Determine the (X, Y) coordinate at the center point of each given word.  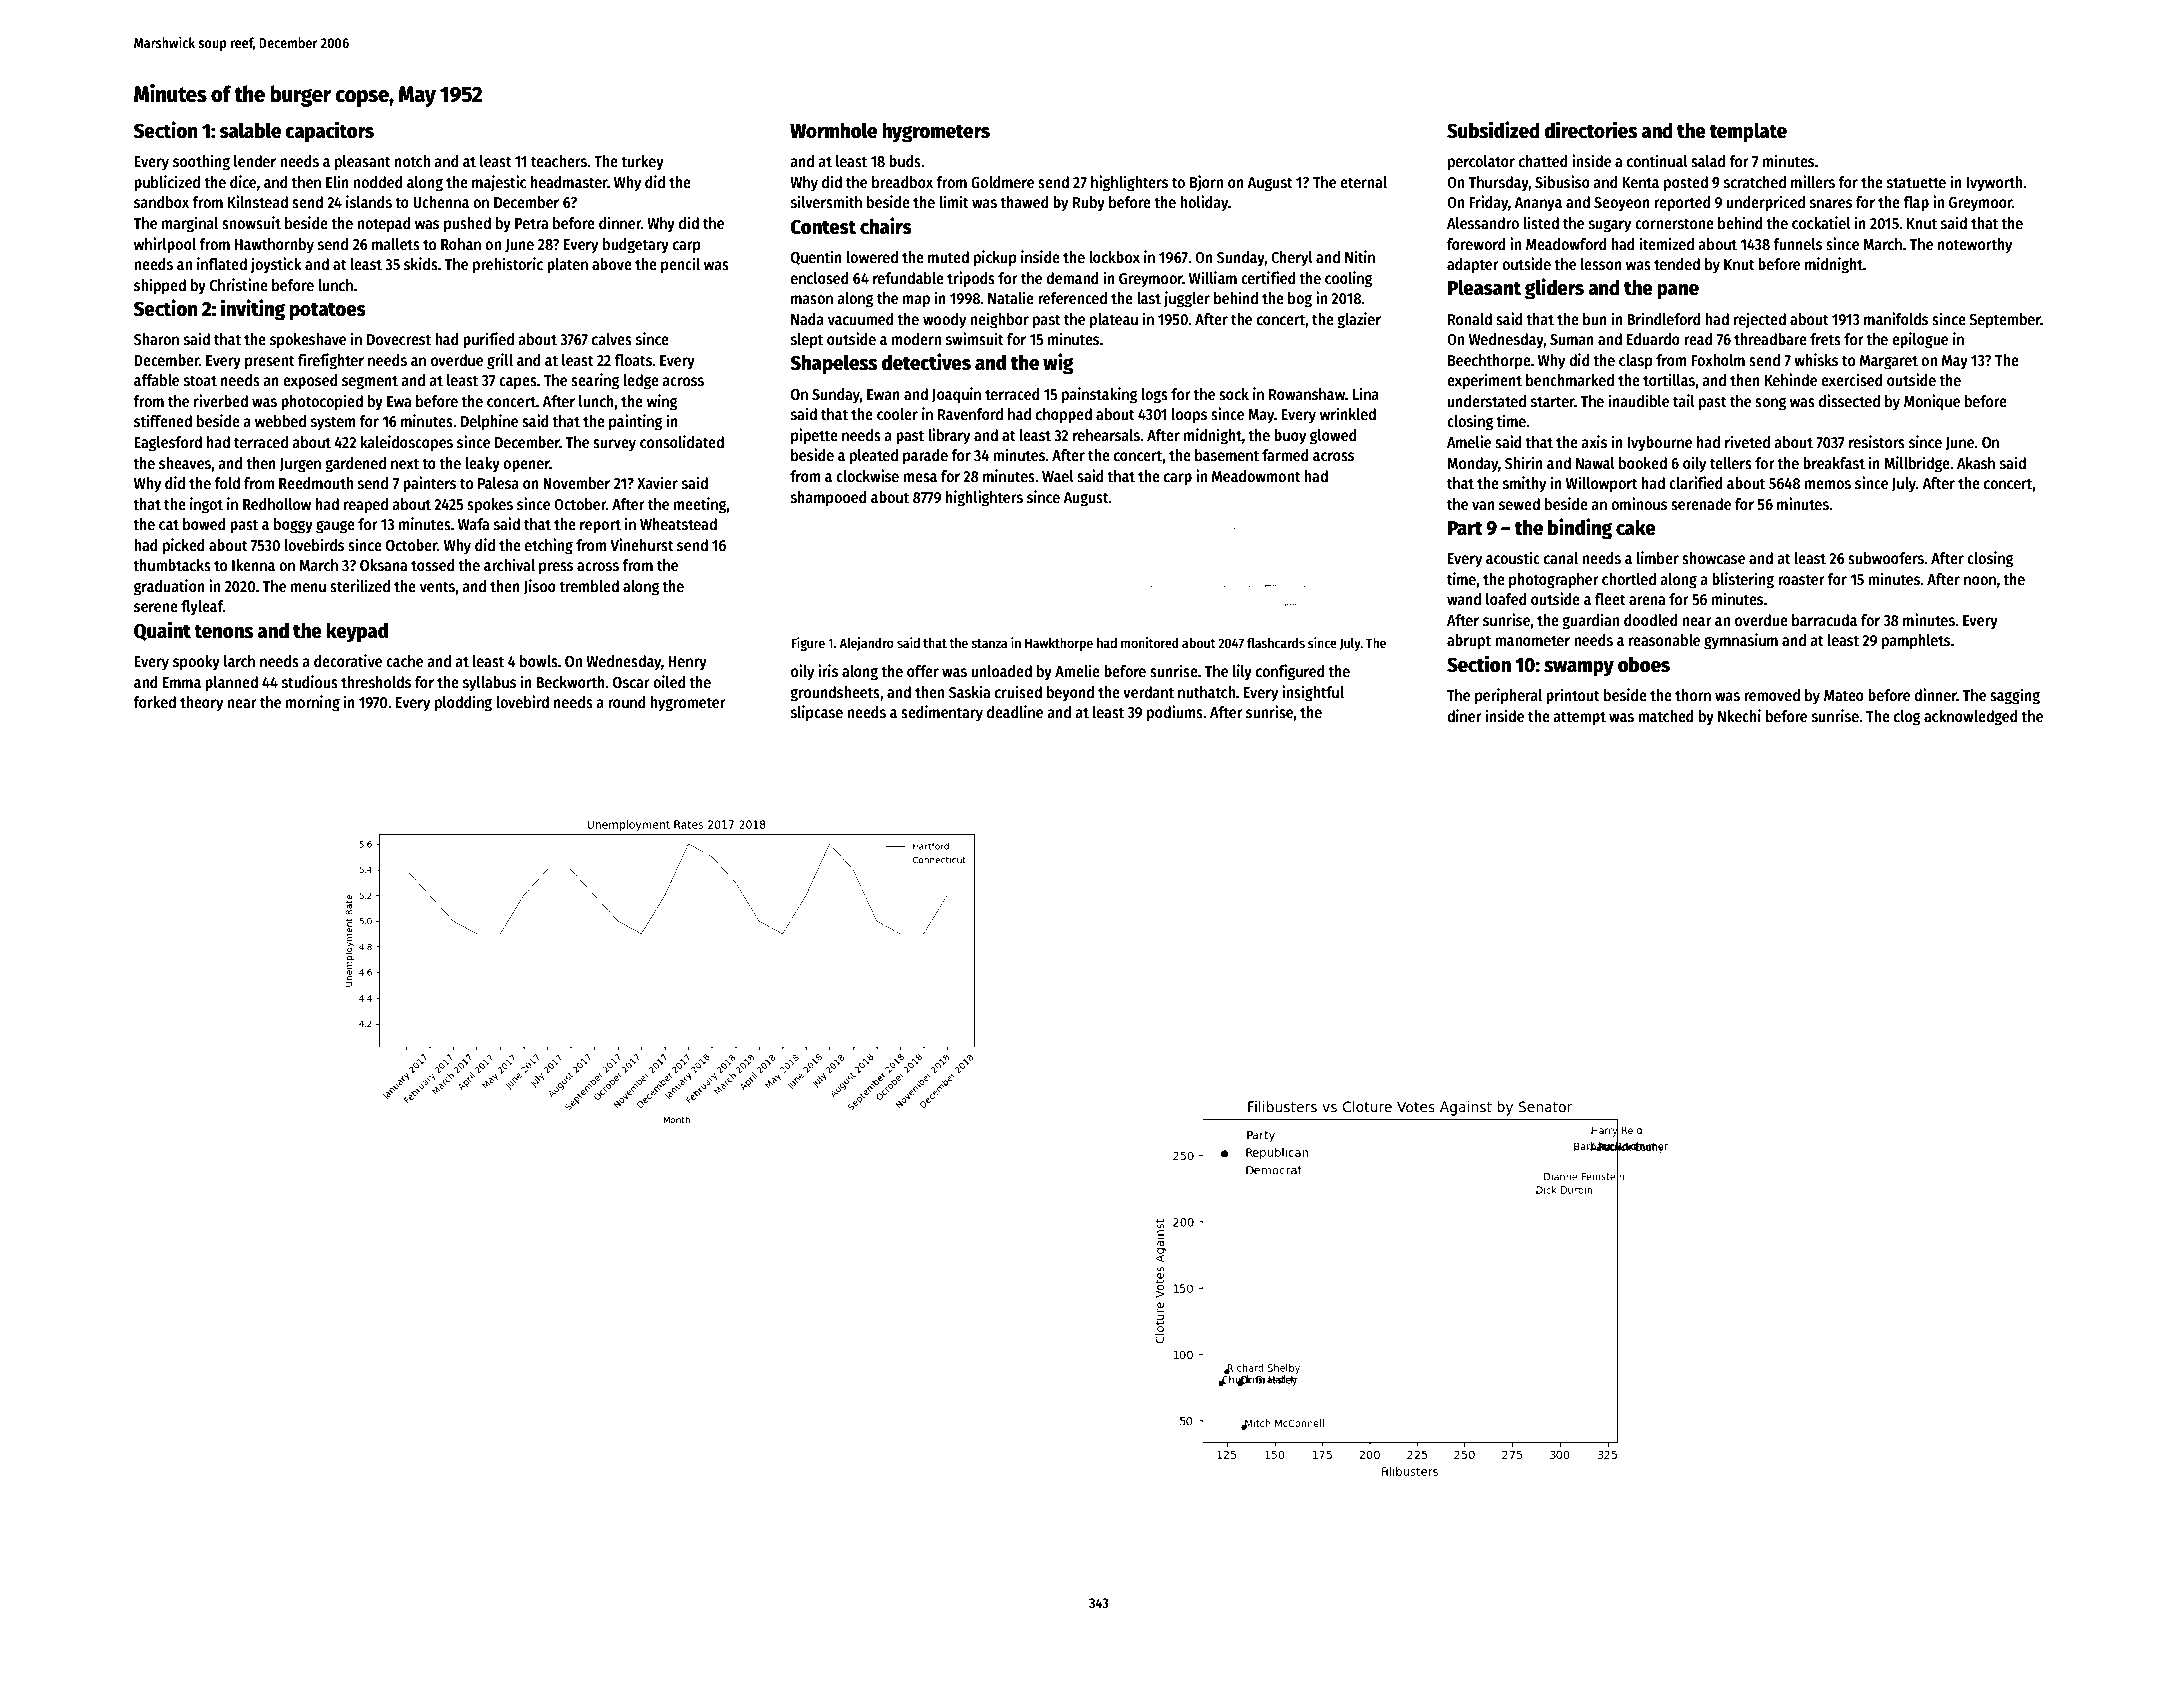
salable (250, 130)
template (1748, 132)
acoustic (1513, 557)
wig (1058, 364)
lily (1242, 672)
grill (500, 361)
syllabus (489, 684)
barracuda (1824, 620)
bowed (204, 524)
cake (1636, 527)
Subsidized (1493, 130)
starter (1553, 402)
